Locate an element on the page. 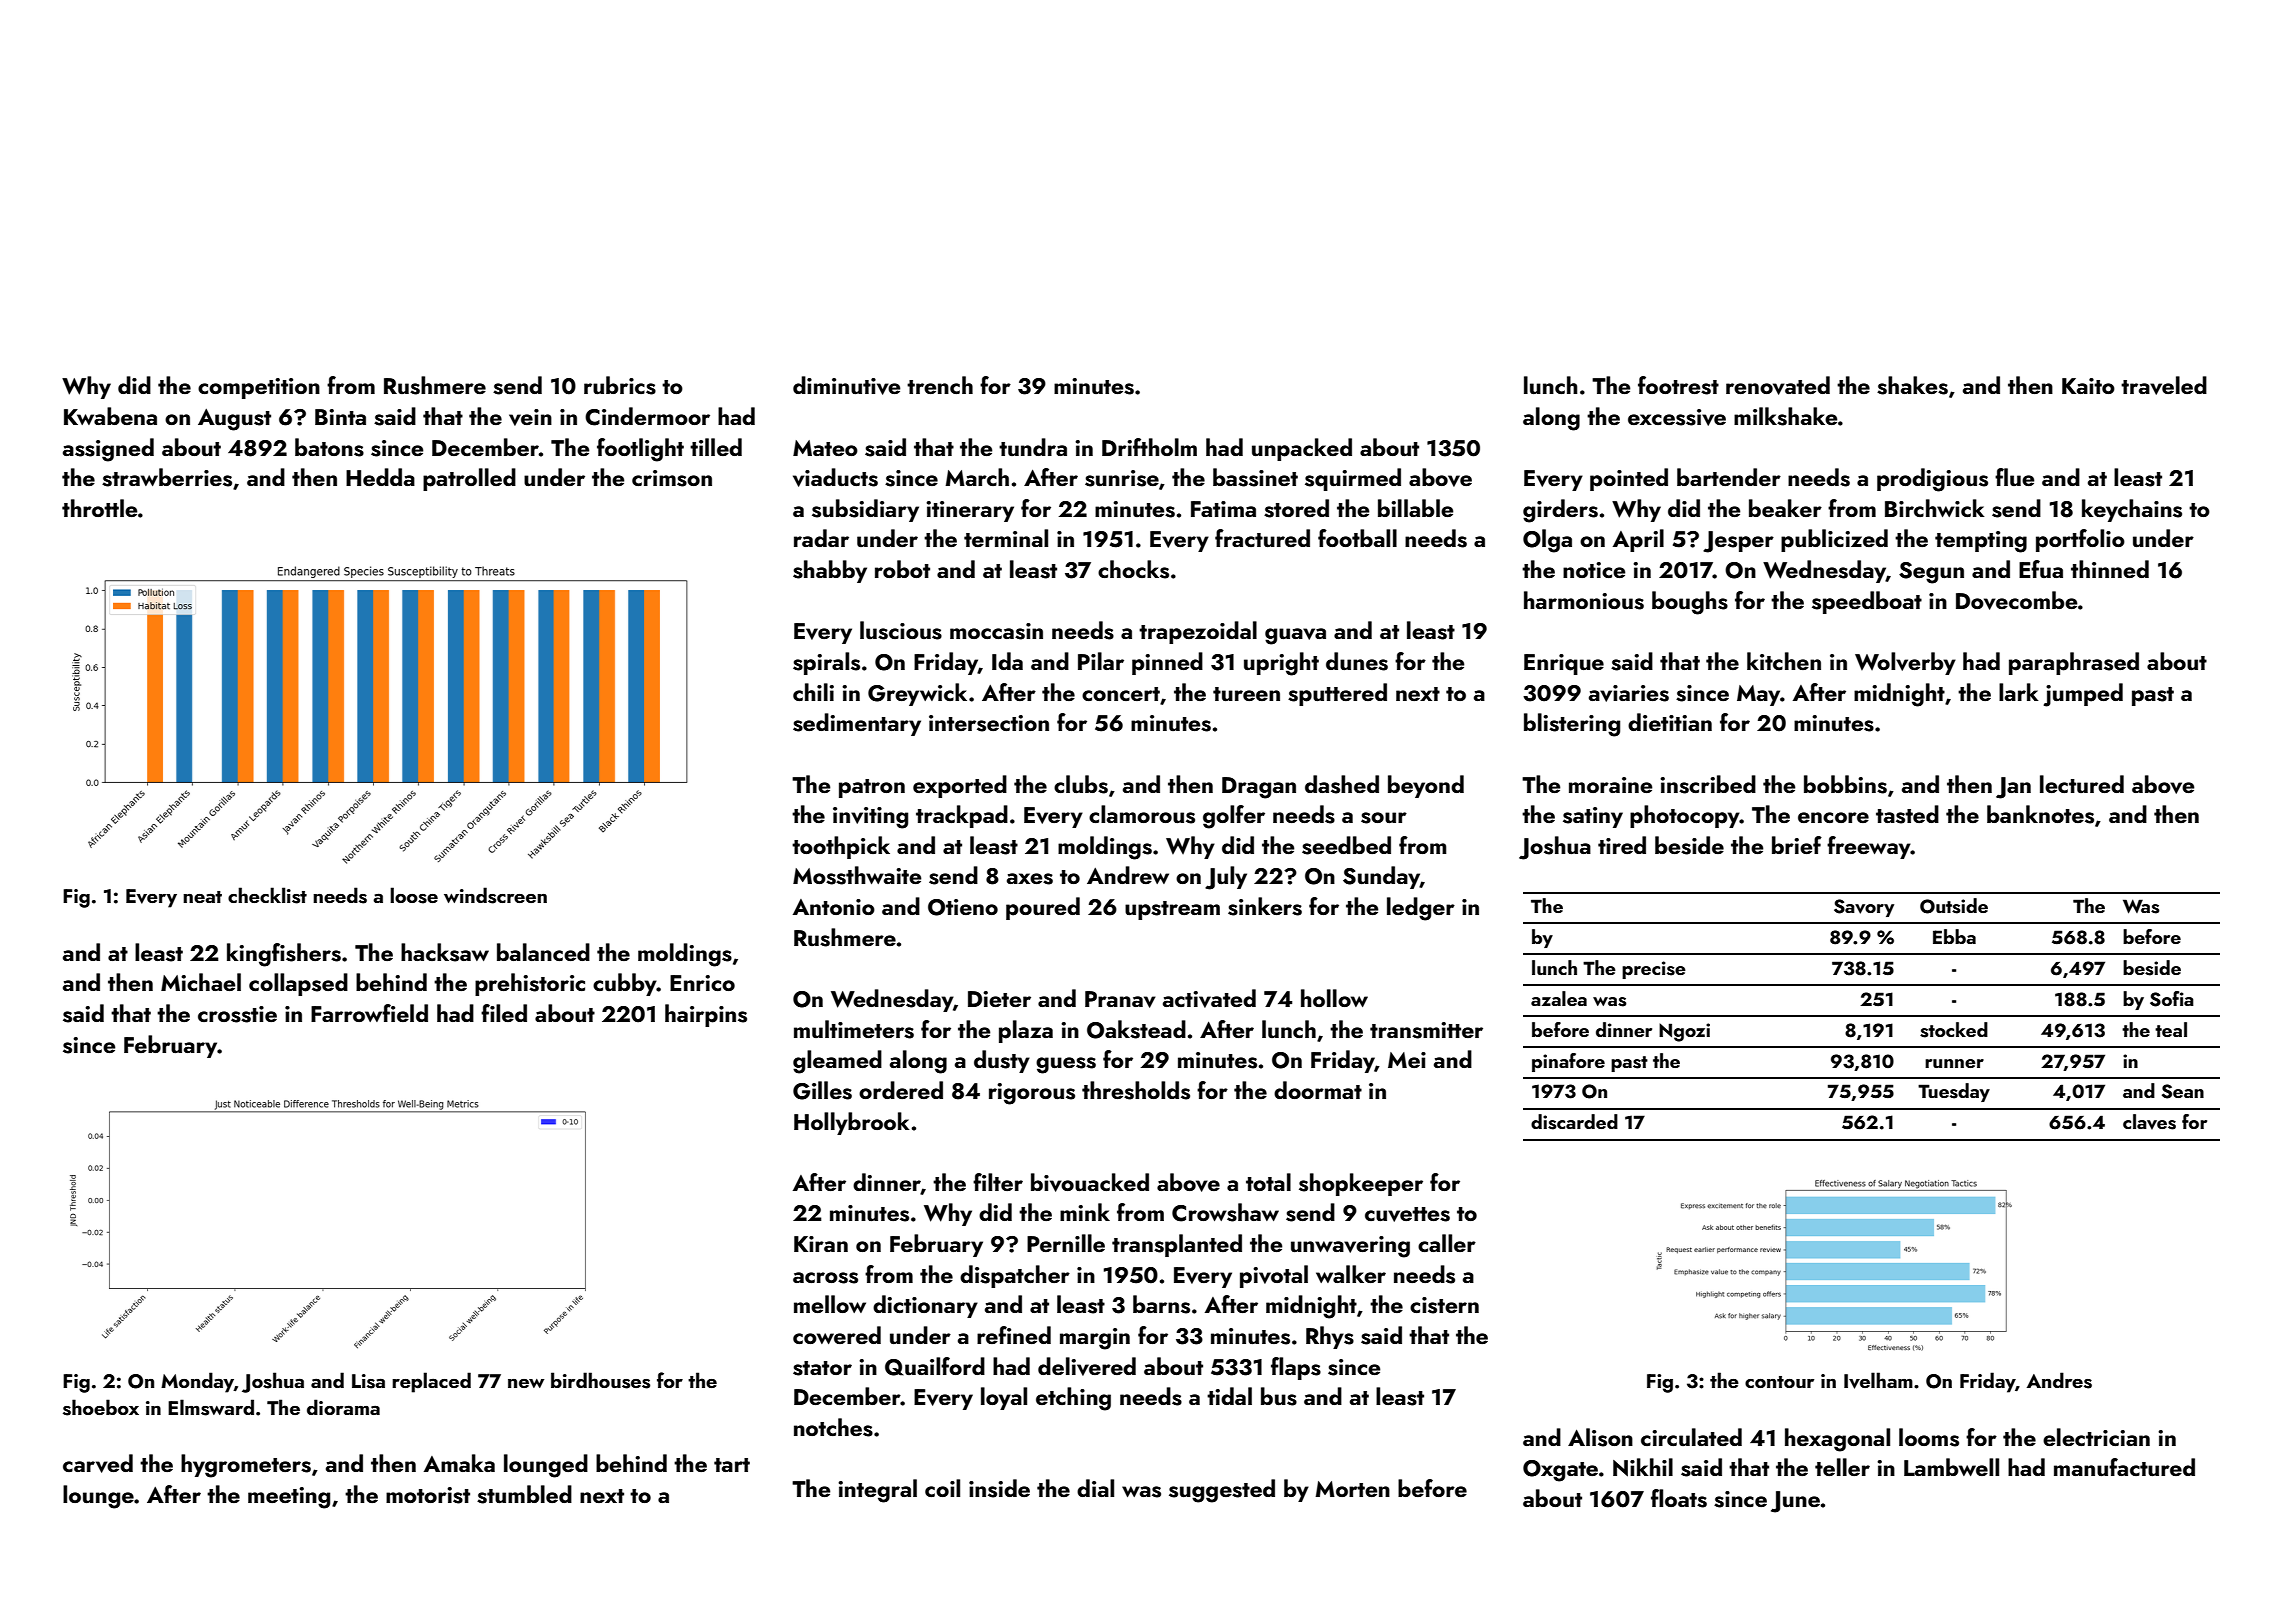  keychains is located at coordinates (2132, 510).
